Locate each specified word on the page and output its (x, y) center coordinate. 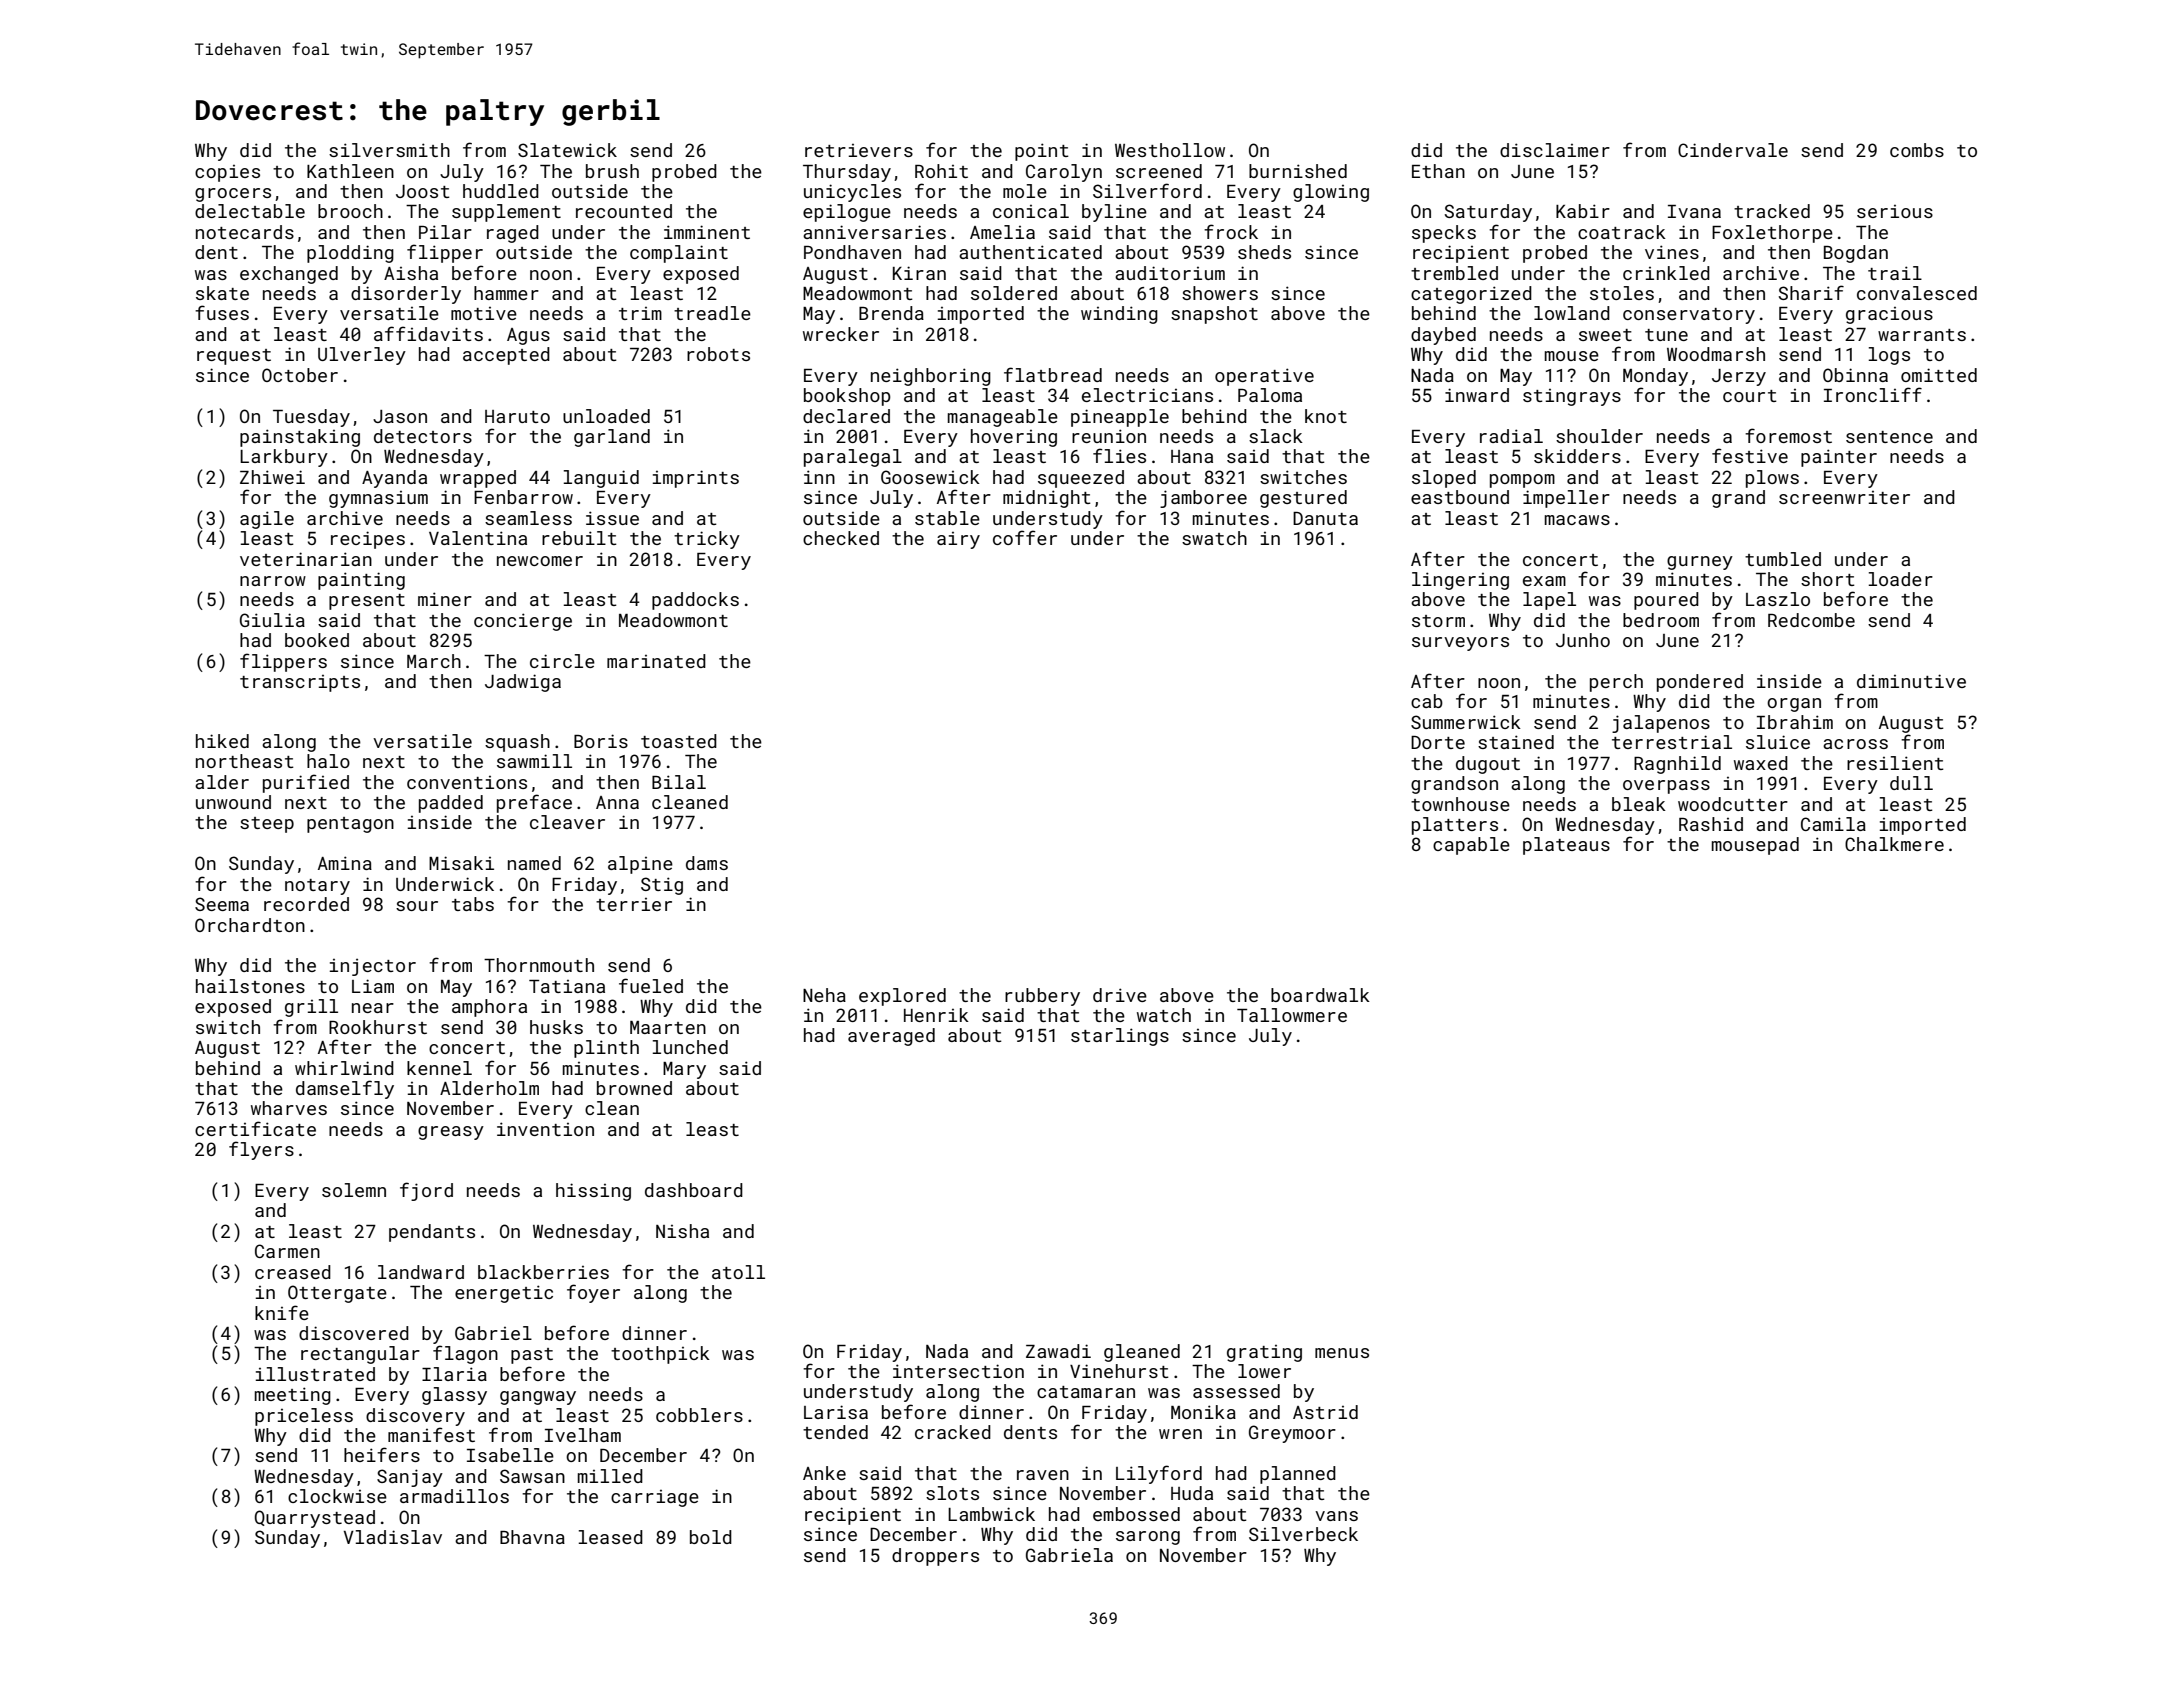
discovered (354, 1333)
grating (1264, 1353)
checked (841, 538)
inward (1477, 395)
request (234, 357)
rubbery (1042, 997)
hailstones (250, 986)
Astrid (1325, 1412)
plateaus (1566, 846)
